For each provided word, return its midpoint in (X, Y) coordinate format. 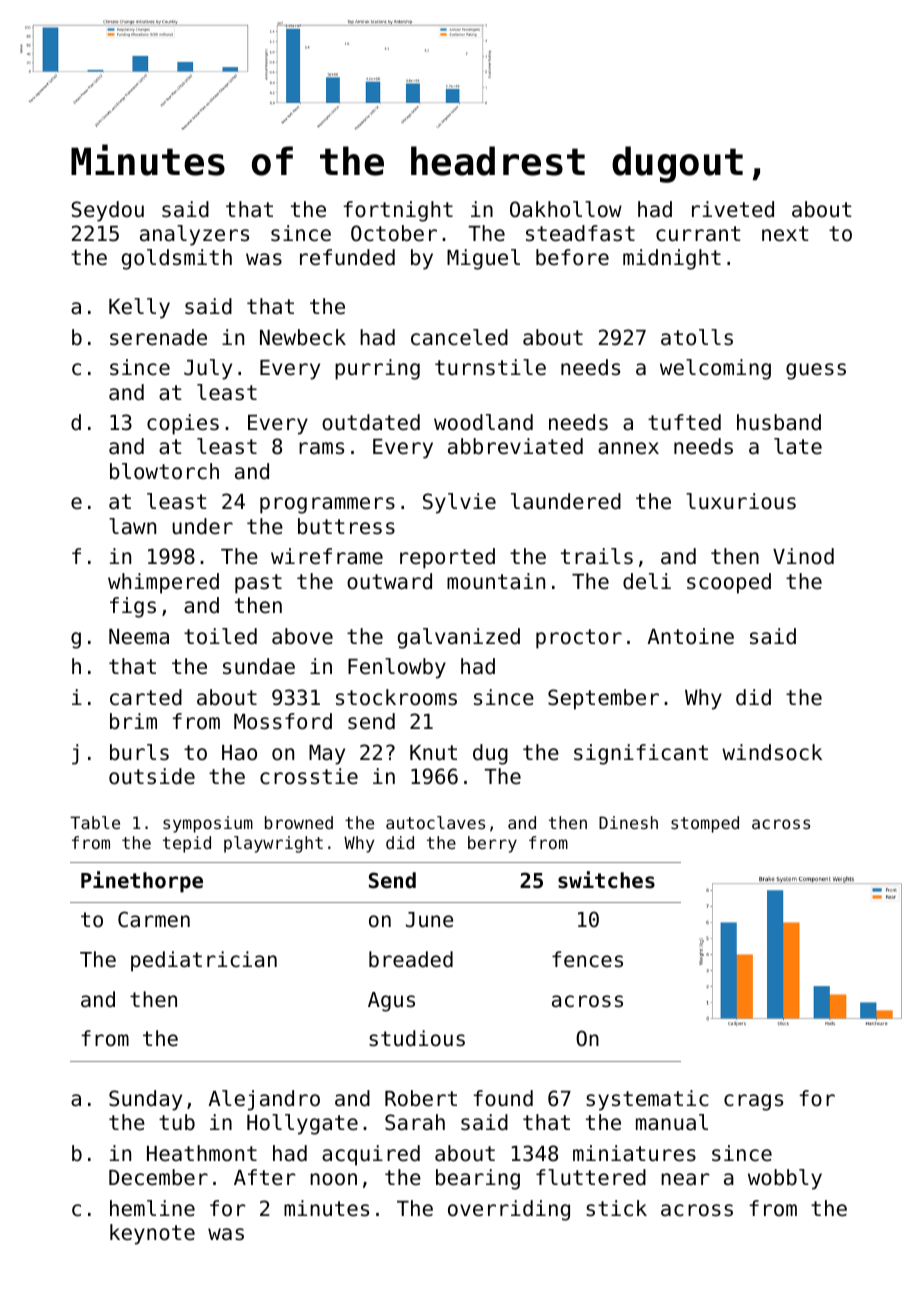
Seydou (107, 211)
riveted (733, 209)
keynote (152, 1234)
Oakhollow (566, 209)
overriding (509, 1210)
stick (616, 1208)
